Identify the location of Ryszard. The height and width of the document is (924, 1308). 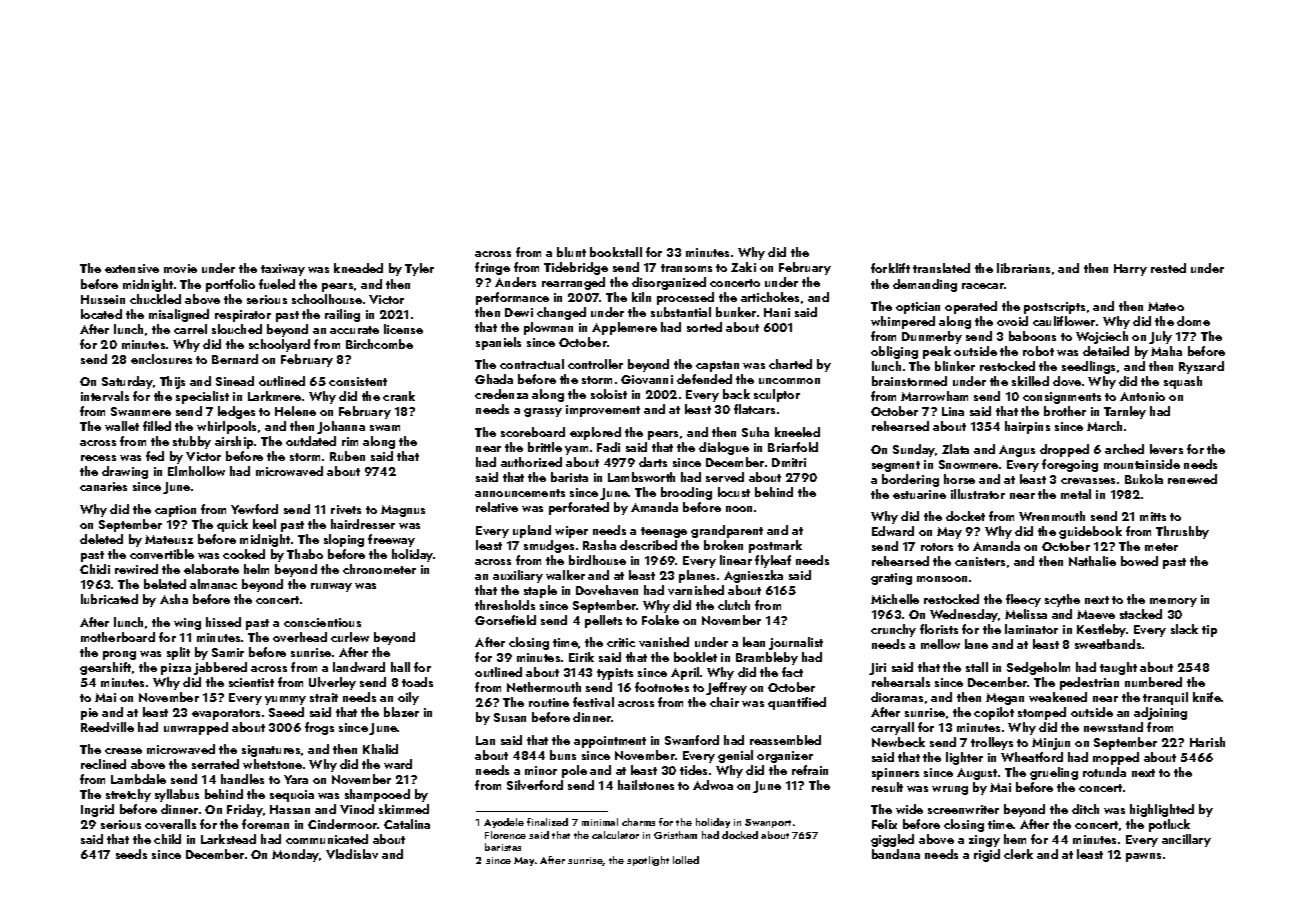
(1201, 367).
